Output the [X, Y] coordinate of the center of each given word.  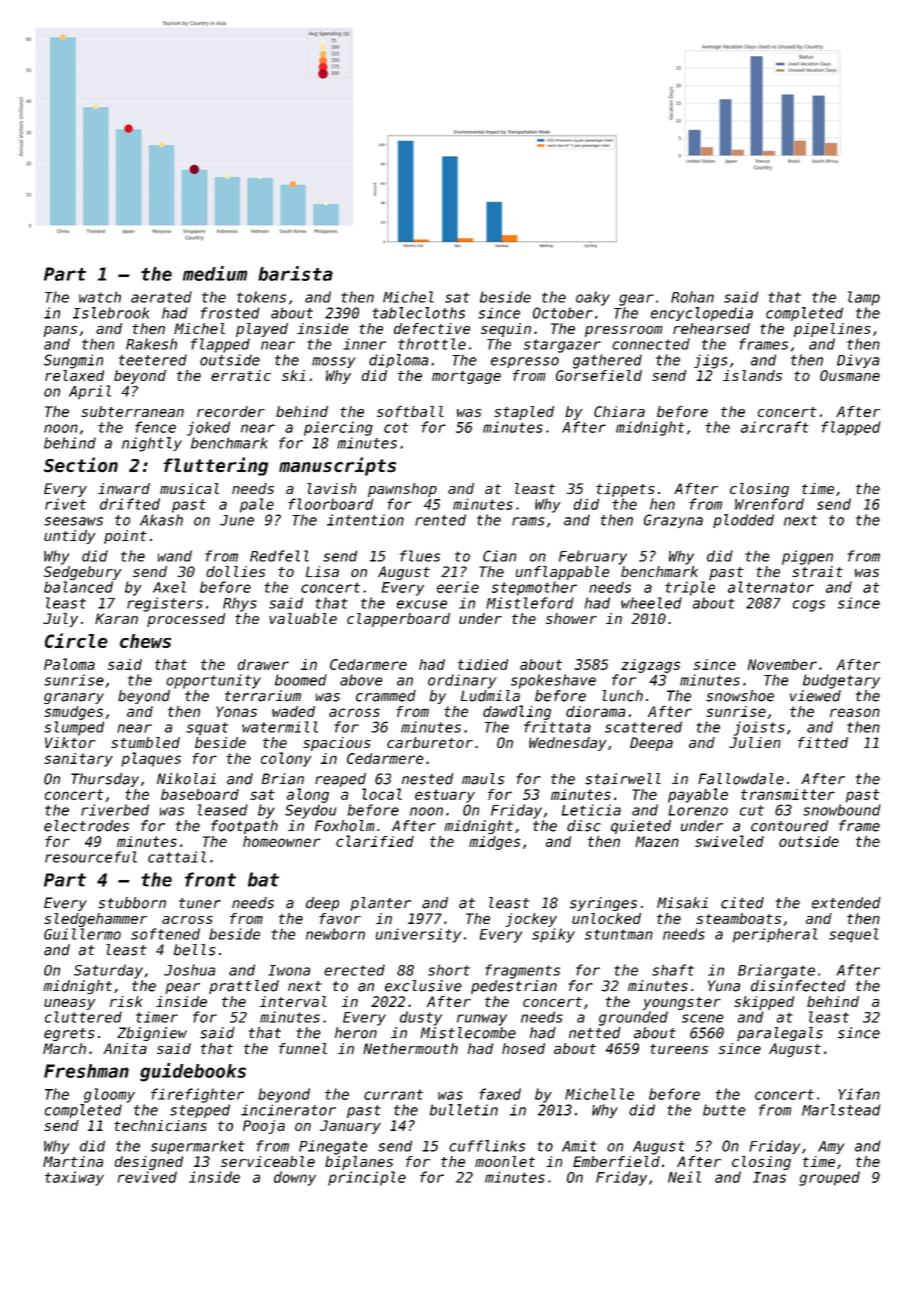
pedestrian [514, 987]
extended [846, 903]
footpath [244, 827]
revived [147, 1177]
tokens [261, 297]
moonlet [505, 1161]
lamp [864, 298]
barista [295, 273]
